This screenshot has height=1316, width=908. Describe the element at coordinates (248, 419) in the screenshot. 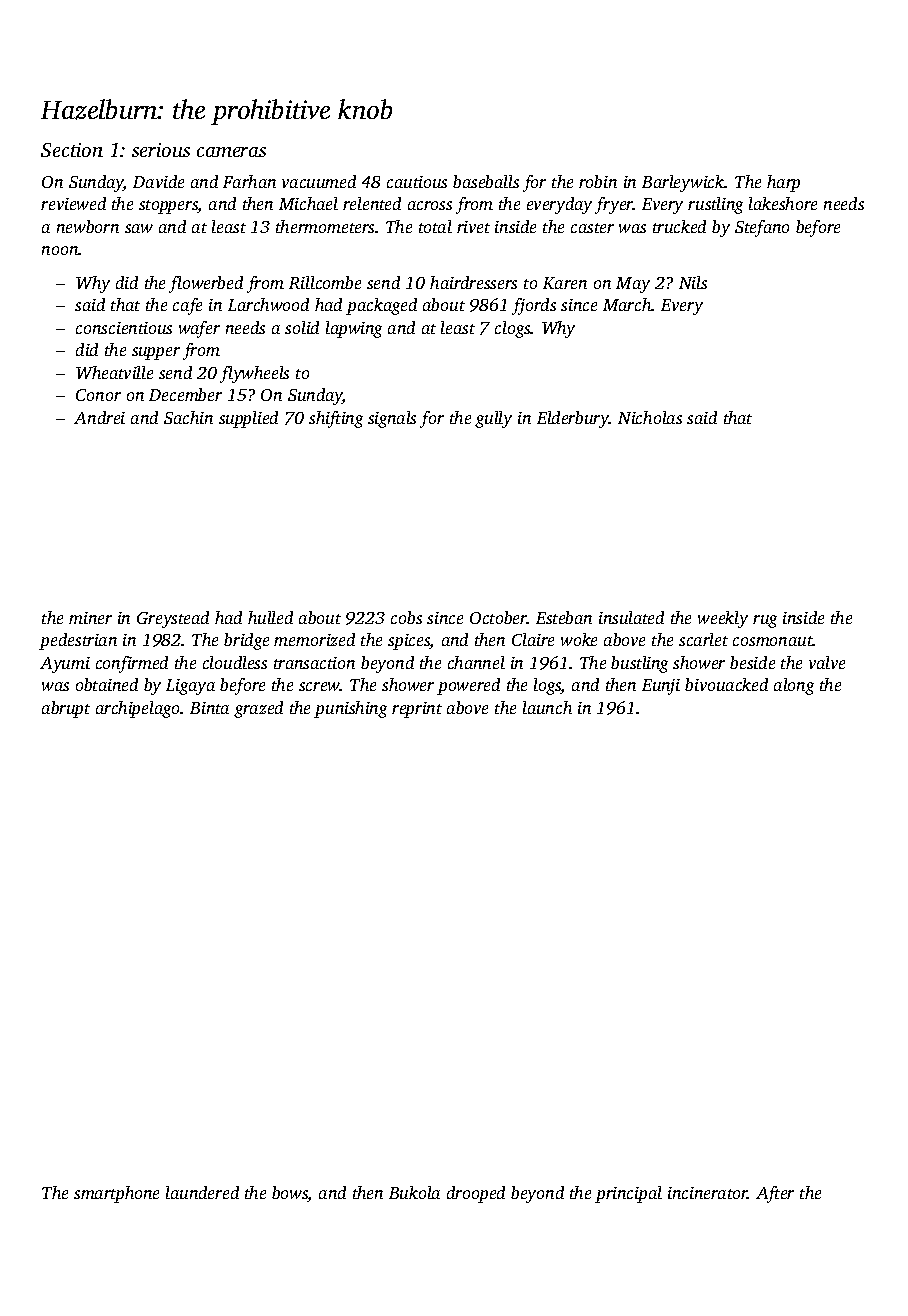

I see `supplied` at that location.
